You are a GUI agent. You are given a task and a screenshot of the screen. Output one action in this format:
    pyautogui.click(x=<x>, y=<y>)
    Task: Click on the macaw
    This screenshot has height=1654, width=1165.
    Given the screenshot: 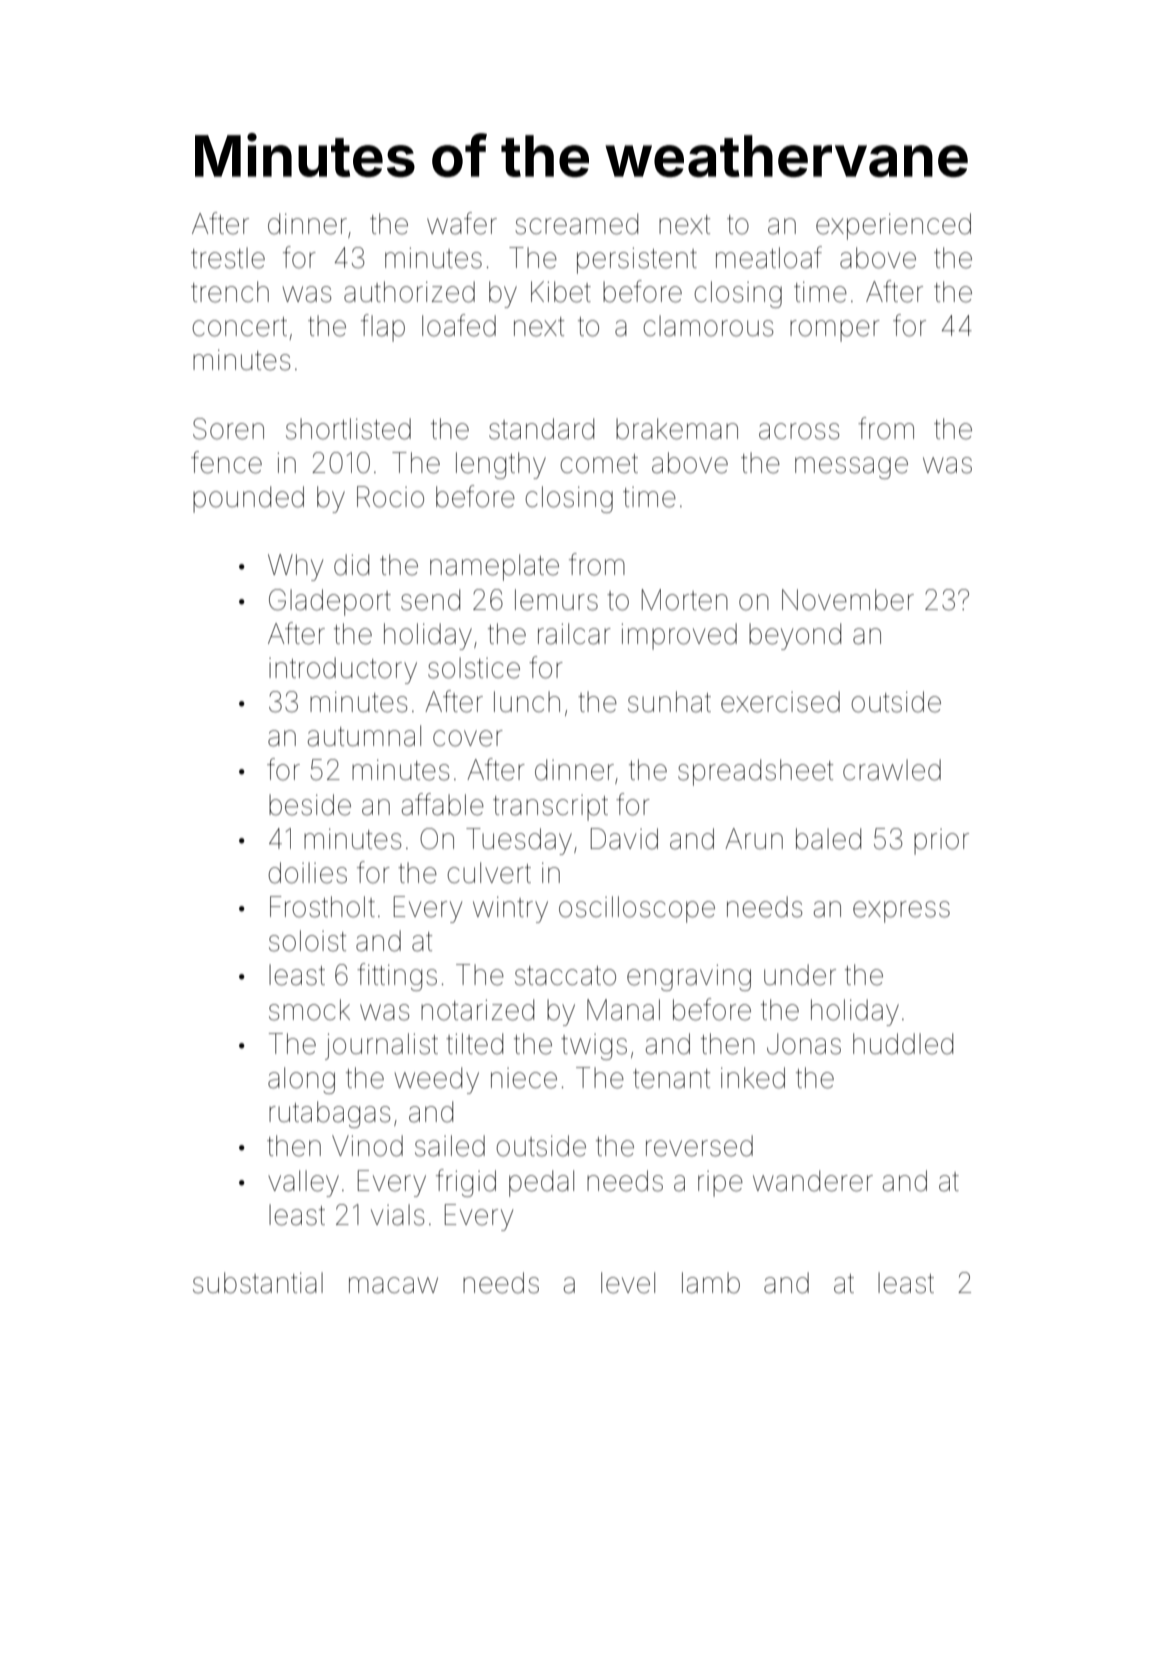 What is the action you would take?
    pyautogui.click(x=393, y=1285)
